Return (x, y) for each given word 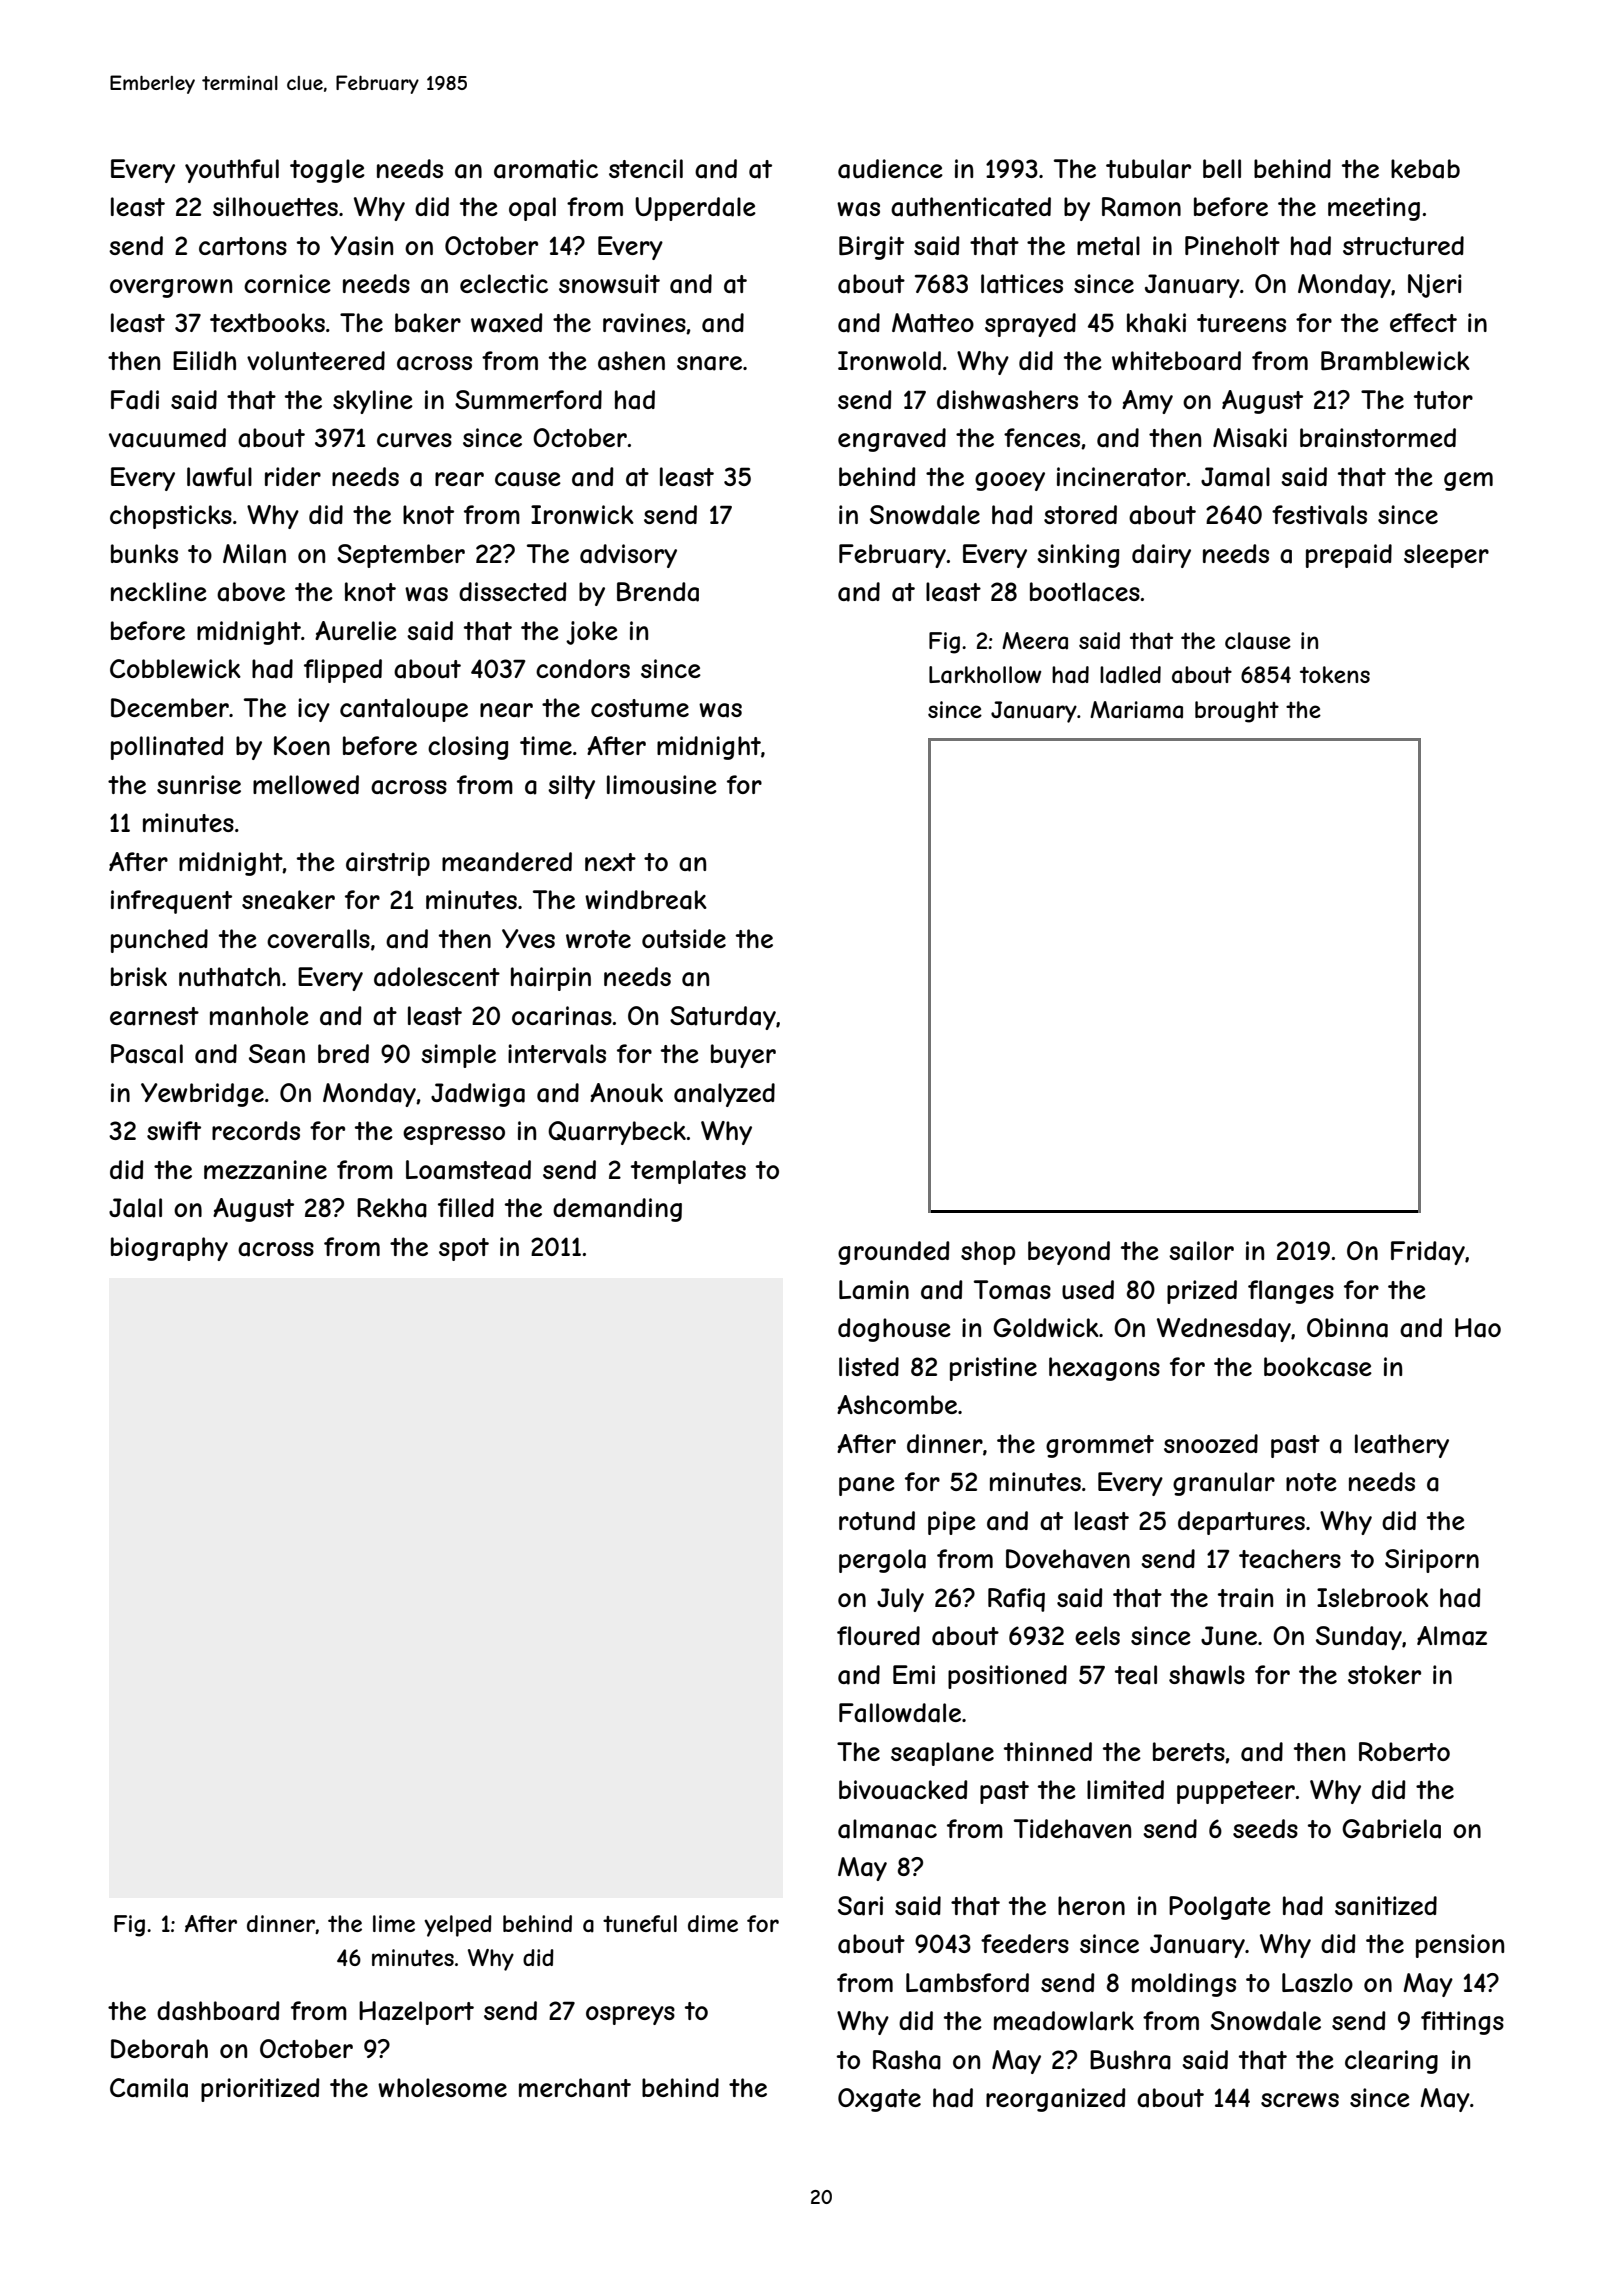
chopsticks (171, 517)
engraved (892, 440)
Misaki (1250, 438)
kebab (1425, 169)
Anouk (626, 1092)
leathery (1402, 1446)
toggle (327, 171)
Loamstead (468, 1170)
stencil (646, 168)
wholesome (442, 2087)
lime (394, 1923)
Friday (1428, 1253)
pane (867, 1486)
